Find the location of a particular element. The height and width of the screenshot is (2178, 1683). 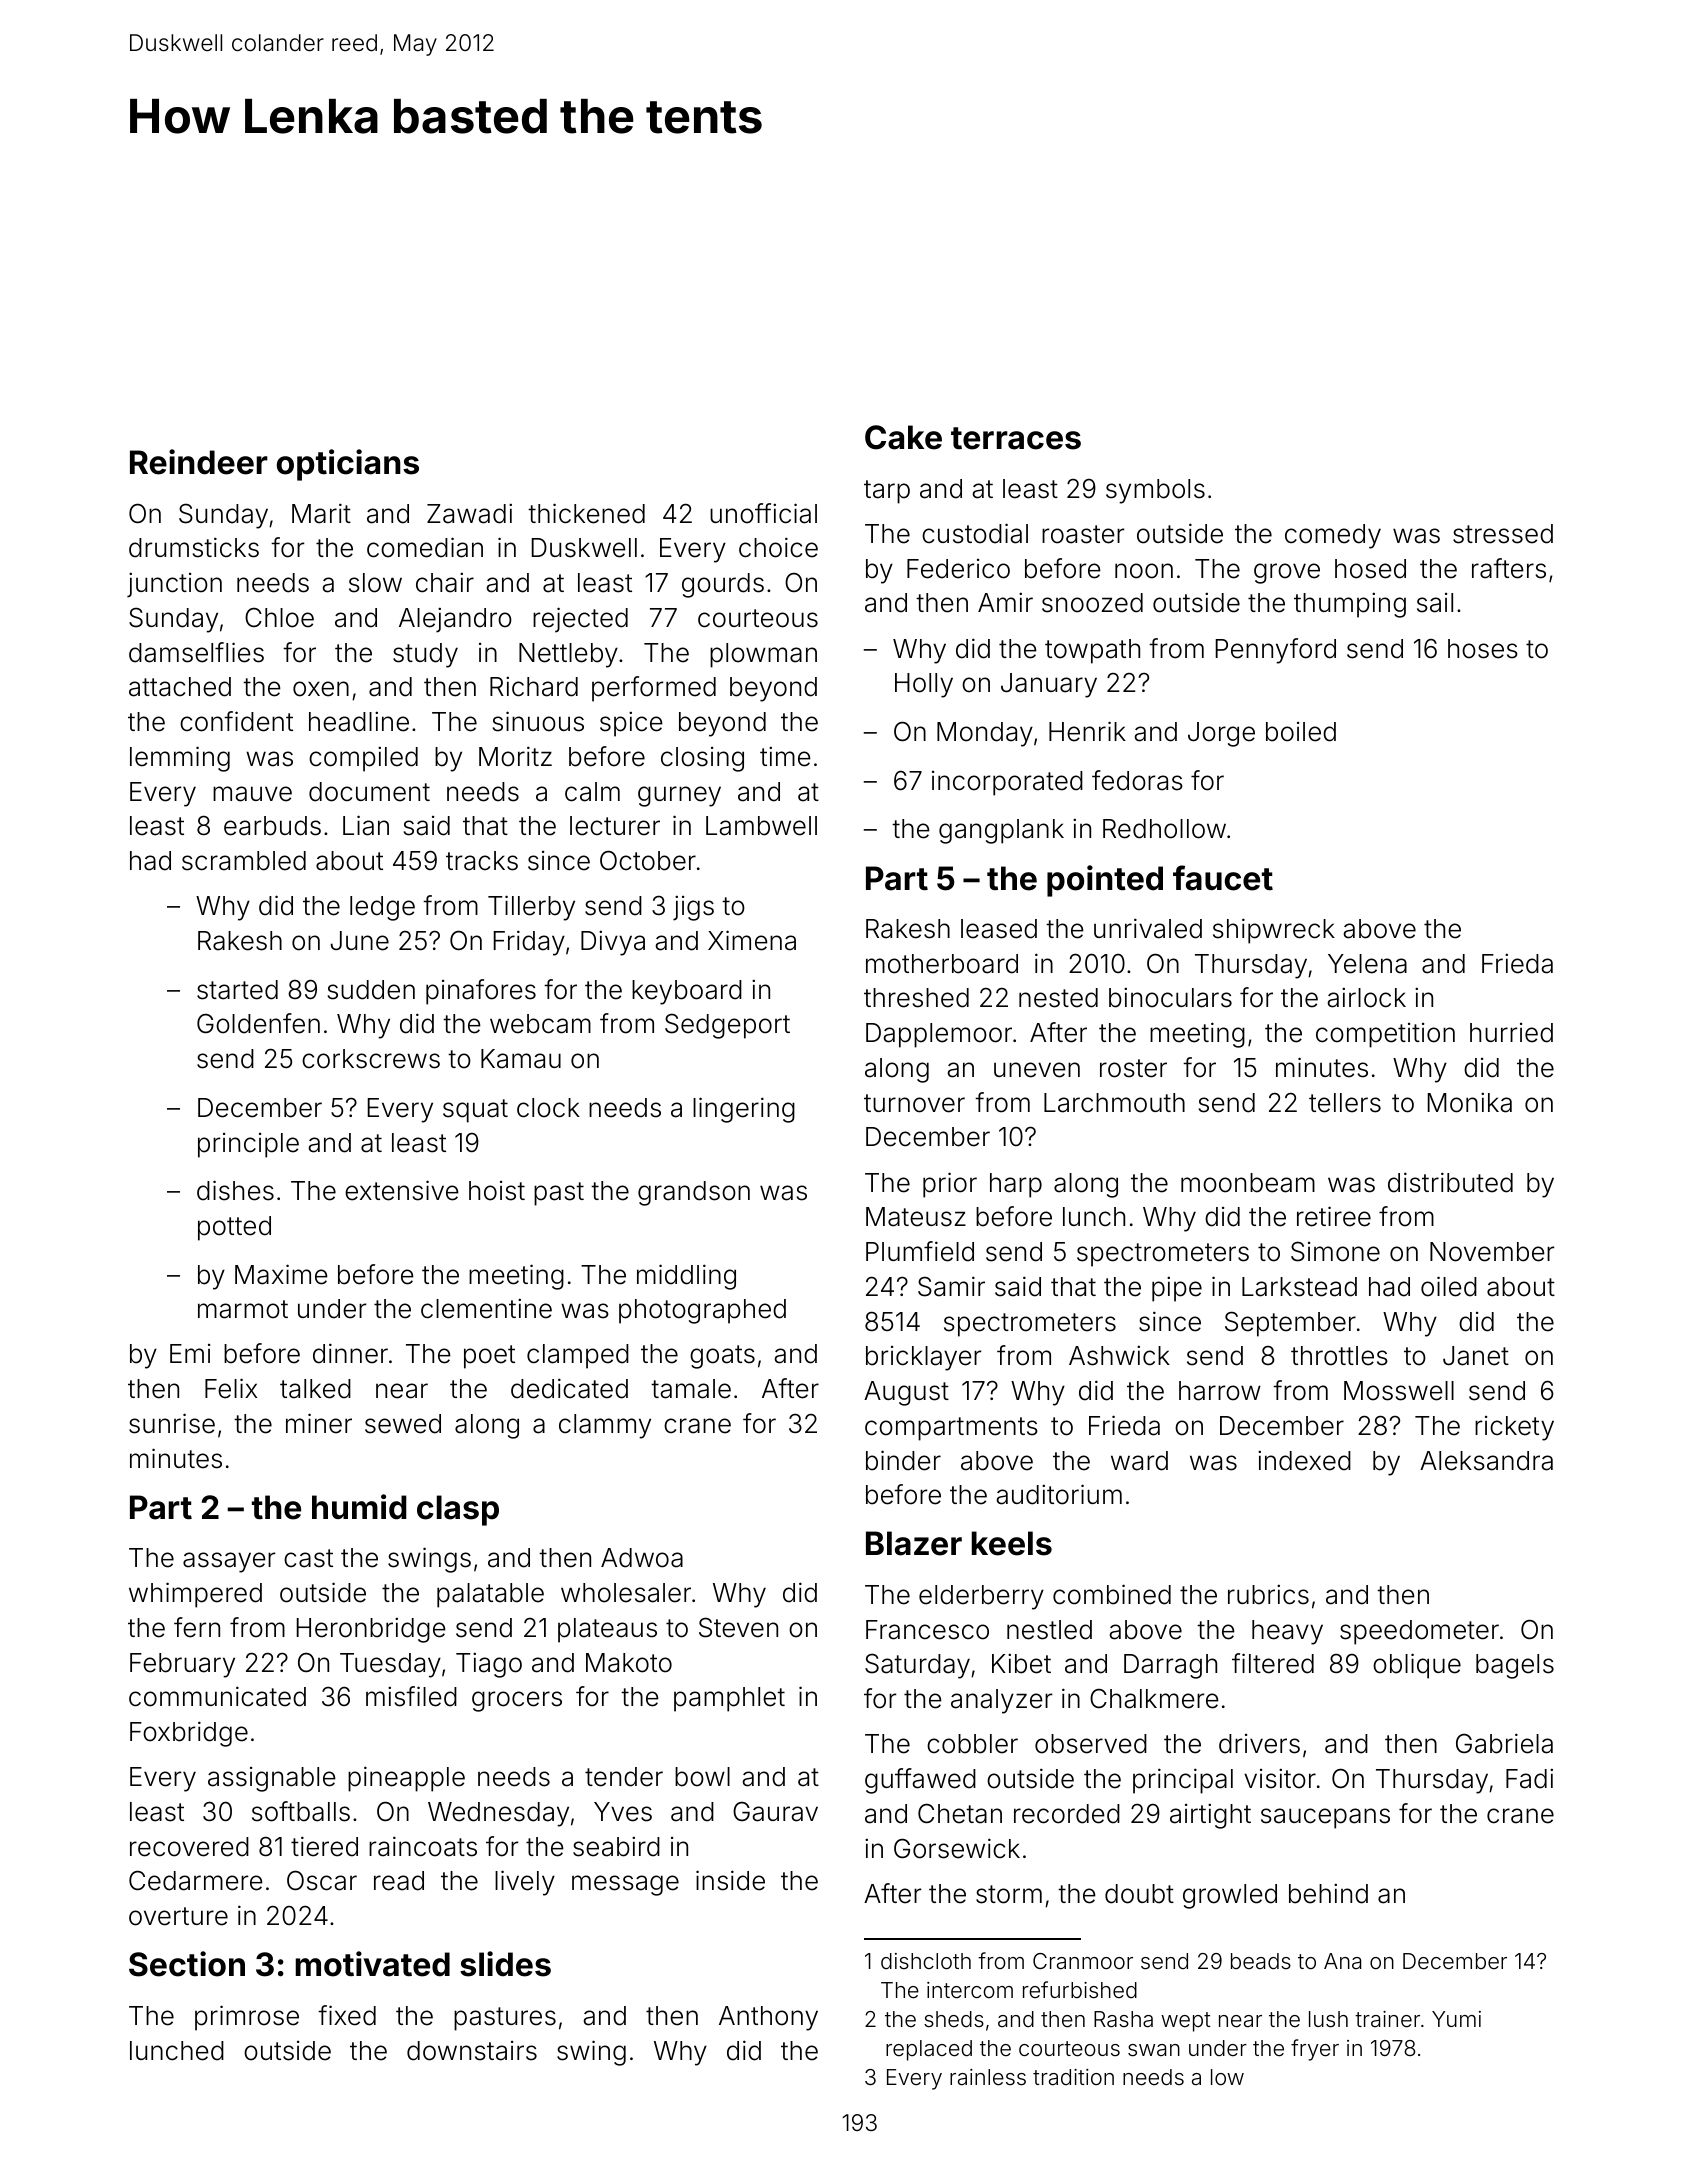

clock is located at coordinates (548, 1108).
